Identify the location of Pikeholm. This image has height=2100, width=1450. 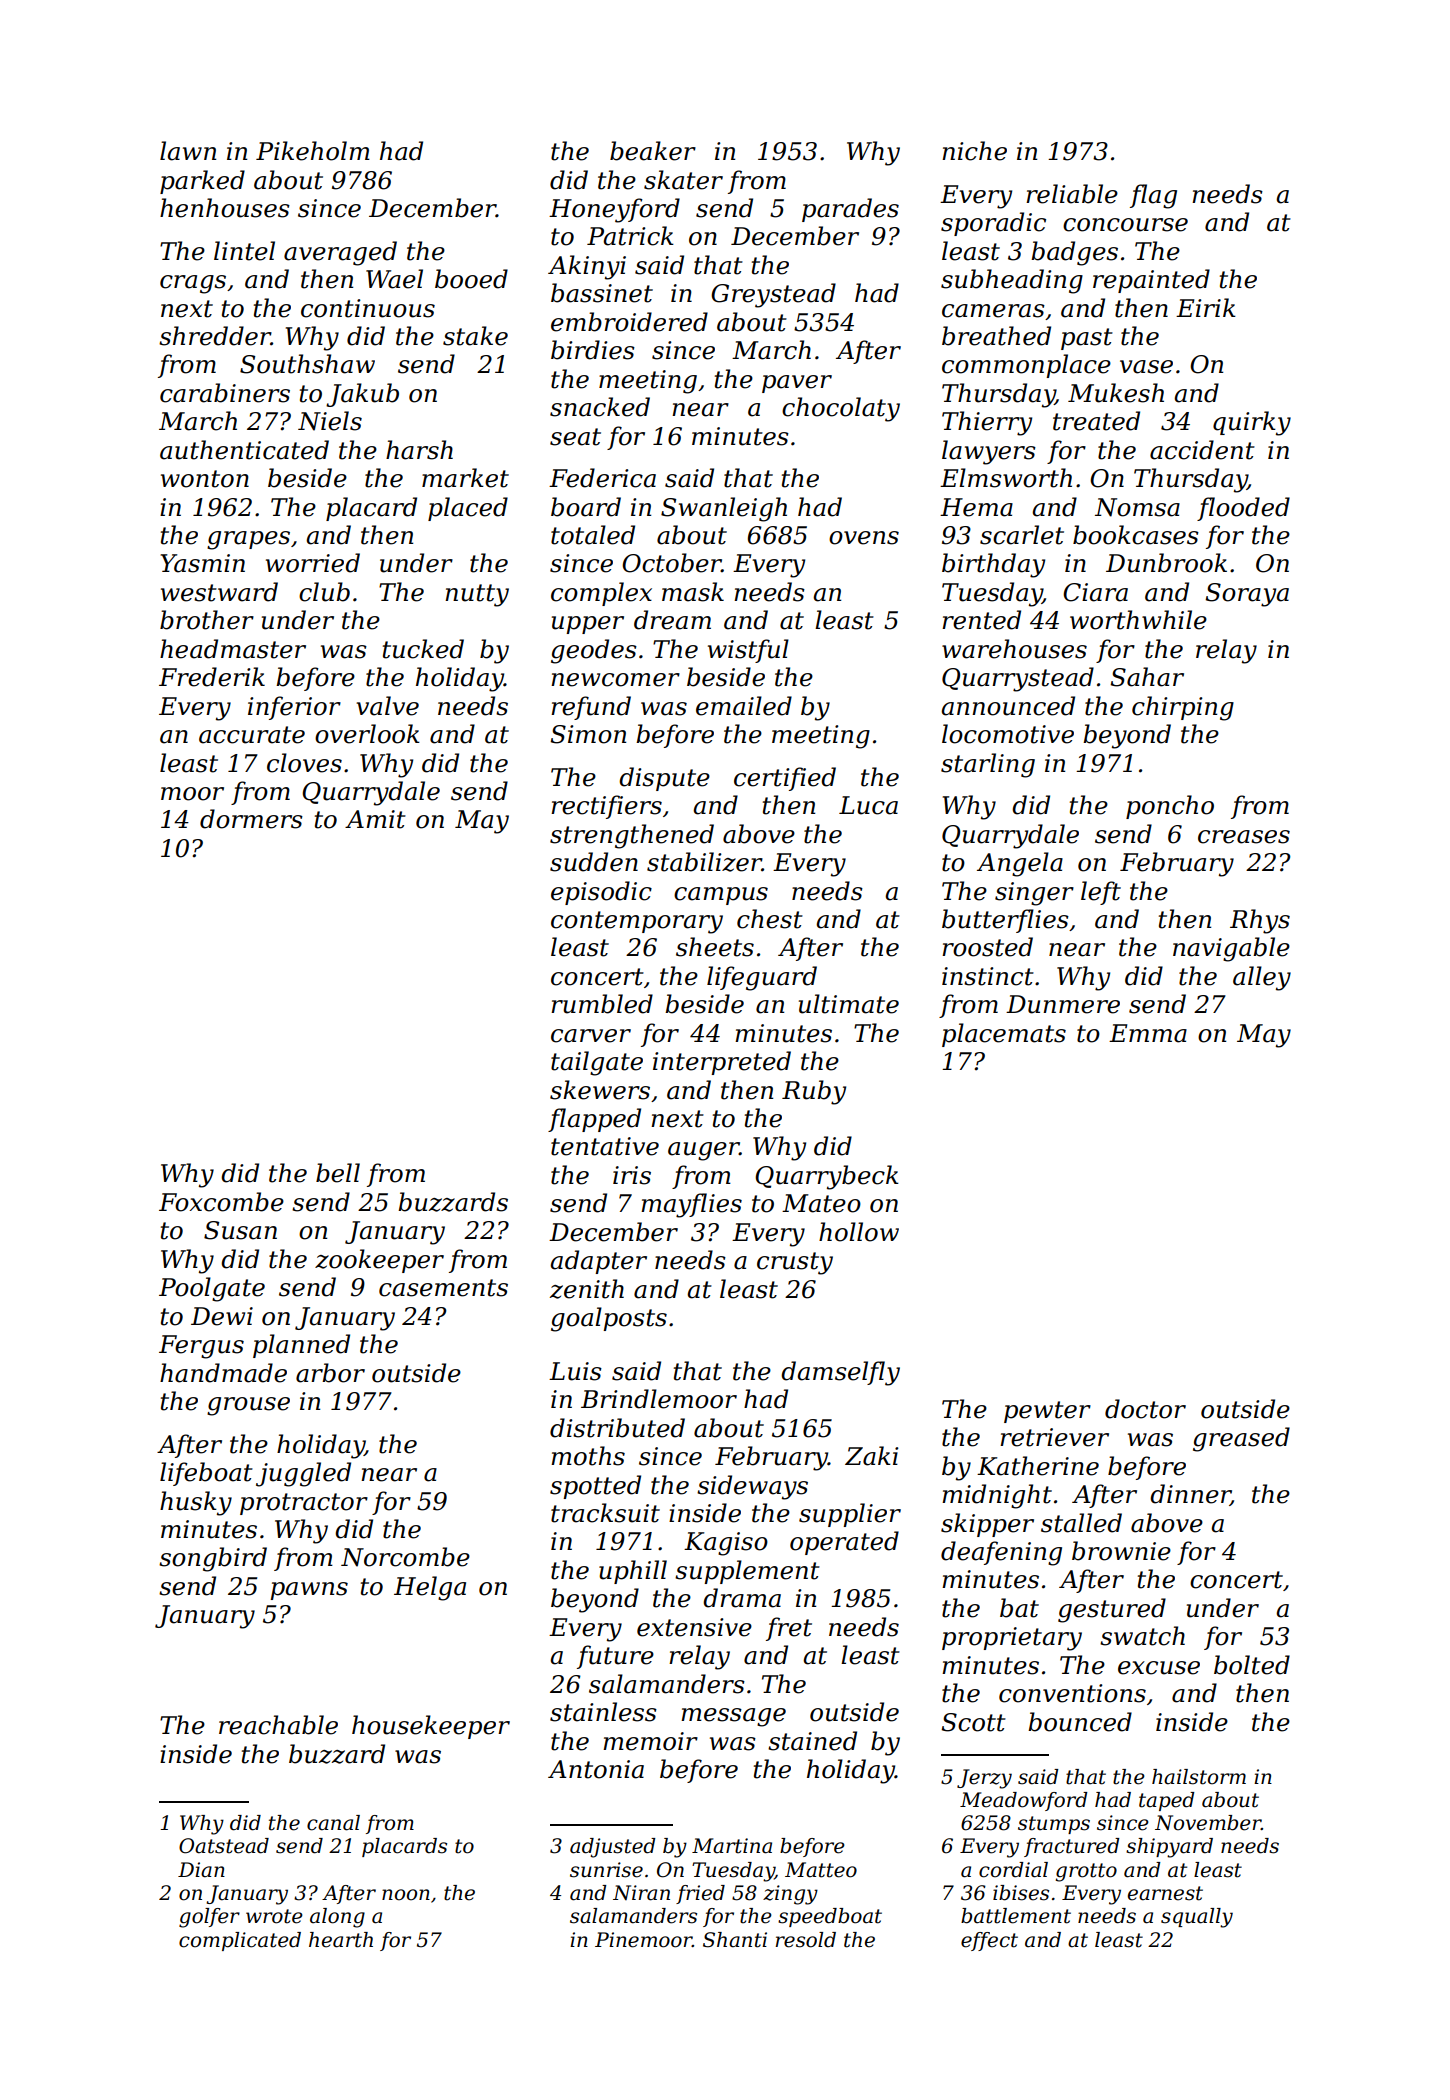
(313, 151).
